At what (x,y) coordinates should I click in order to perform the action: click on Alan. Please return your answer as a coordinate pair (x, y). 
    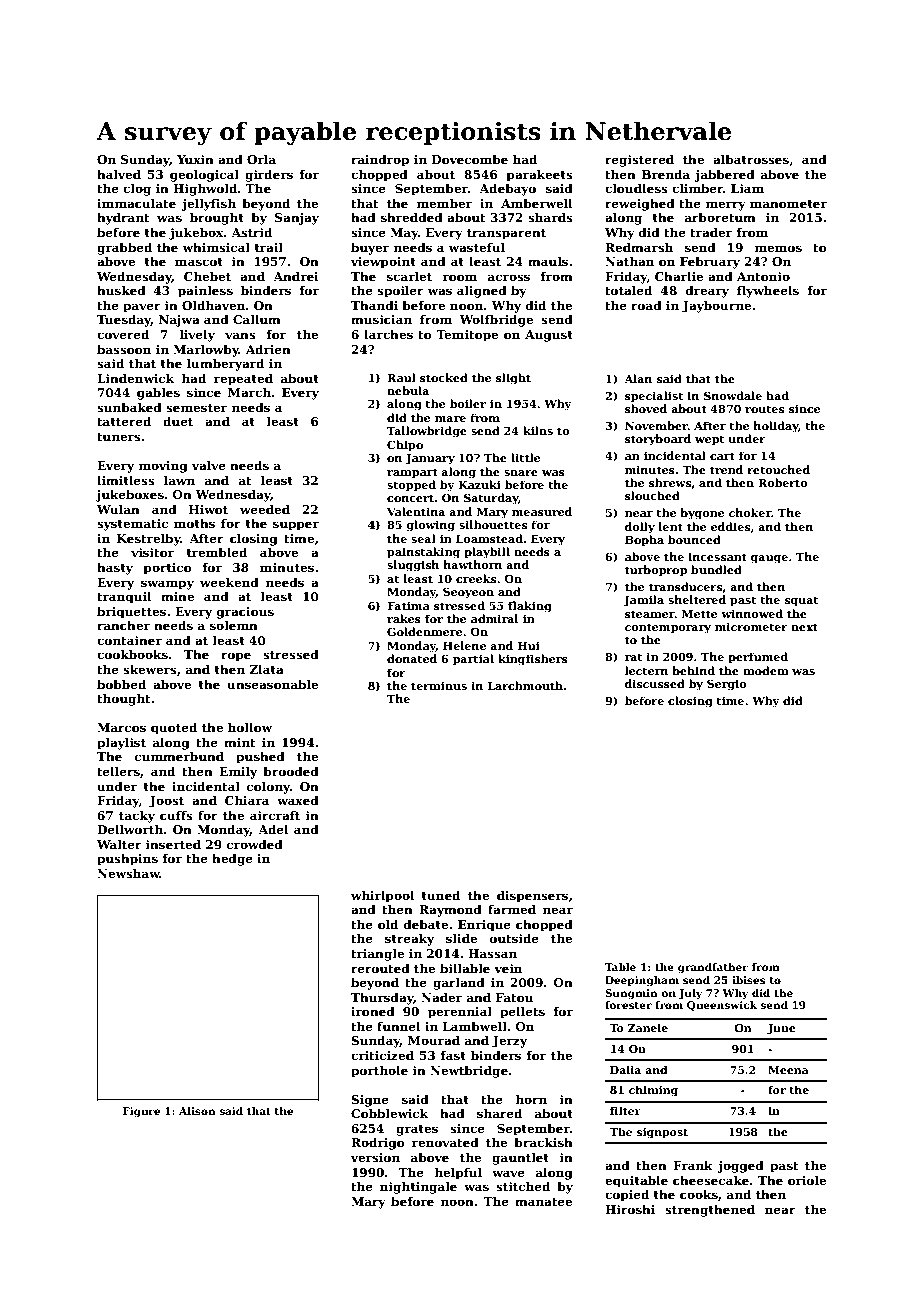
    Looking at the image, I should click on (638, 378).
